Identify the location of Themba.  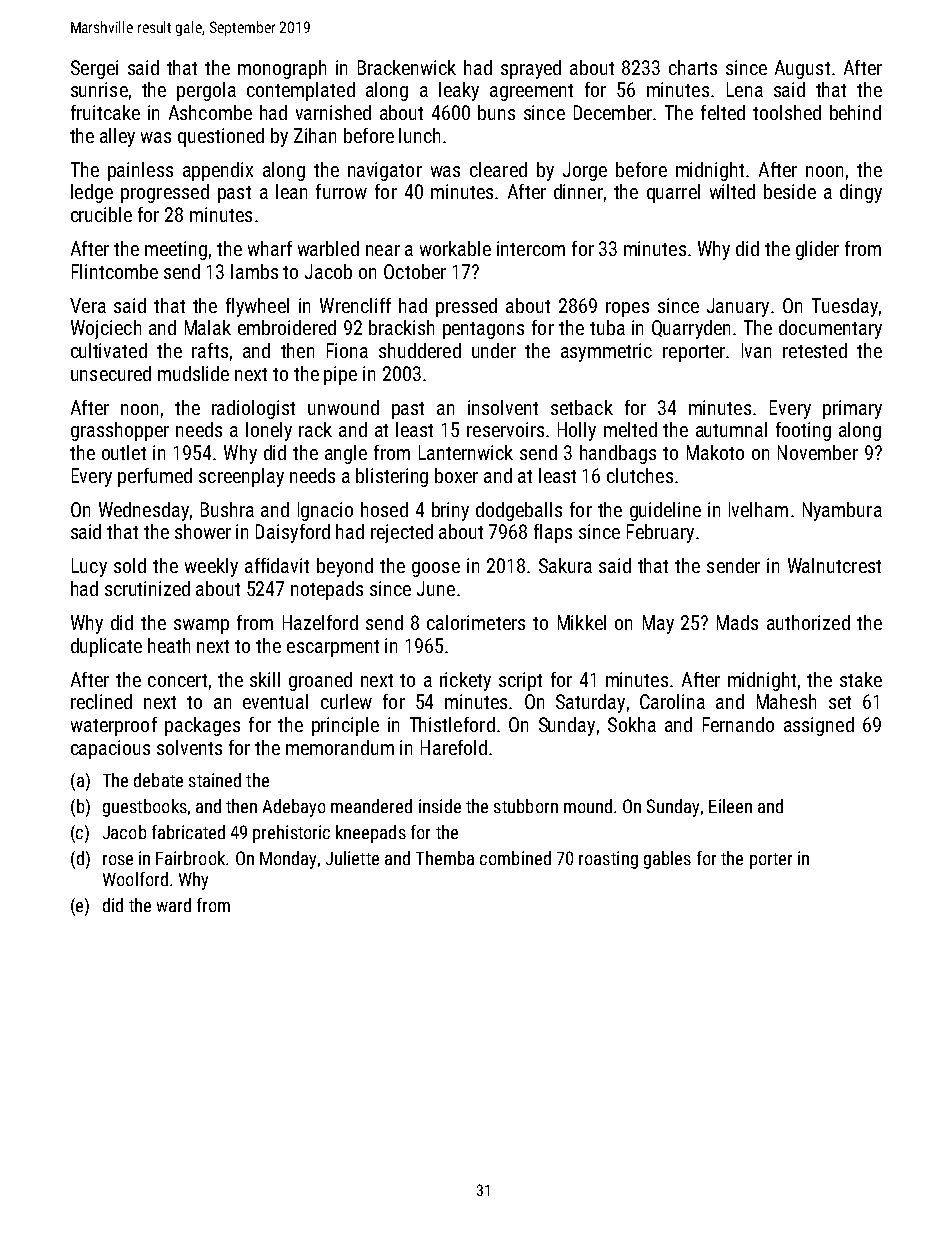
(445, 858).
